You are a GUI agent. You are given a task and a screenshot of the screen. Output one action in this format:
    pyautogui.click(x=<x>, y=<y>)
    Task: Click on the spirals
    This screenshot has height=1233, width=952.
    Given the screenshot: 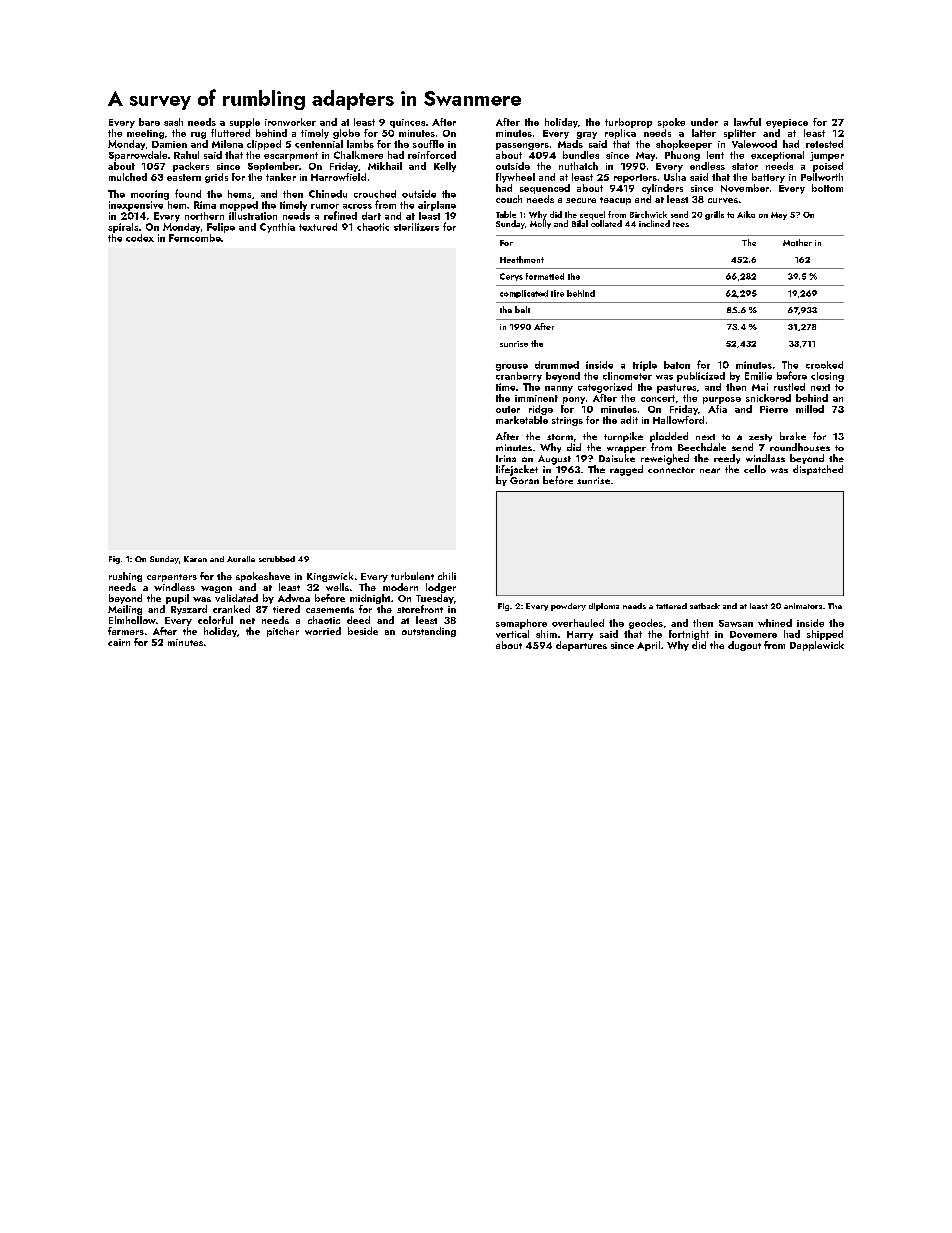 What is the action you would take?
    pyautogui.click(x=123, y=228)
